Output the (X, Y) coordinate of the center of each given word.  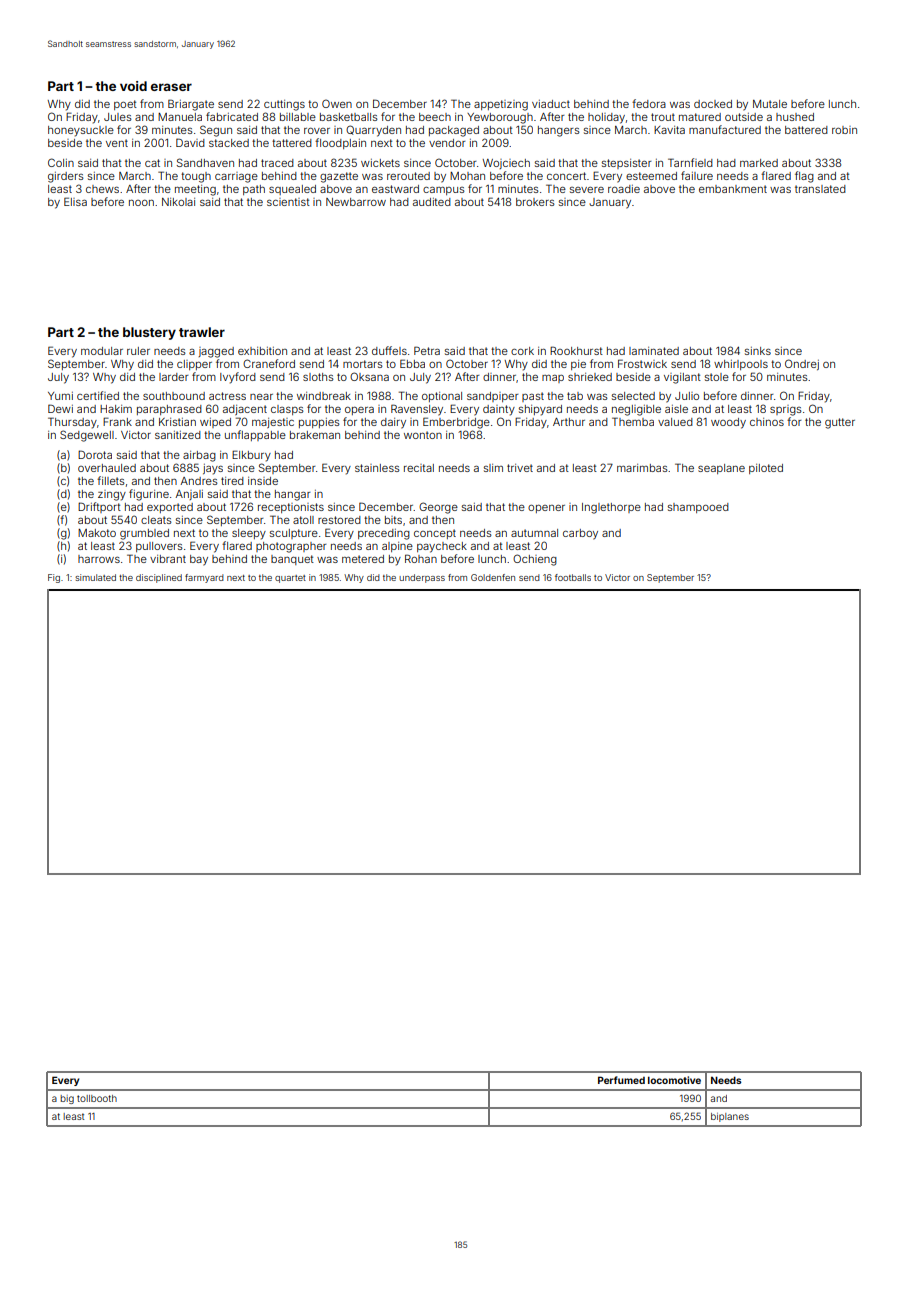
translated (820, 189)
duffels (389, 350)
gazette (339, 177)
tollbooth (97, 1098)
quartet (290, 579)
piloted (766, 469)
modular (102, 351)
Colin (61, 162)
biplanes (730, 1117)
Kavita (669, 130)
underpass (422, 578)
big (67, 1099)
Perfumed (621, 1080)
